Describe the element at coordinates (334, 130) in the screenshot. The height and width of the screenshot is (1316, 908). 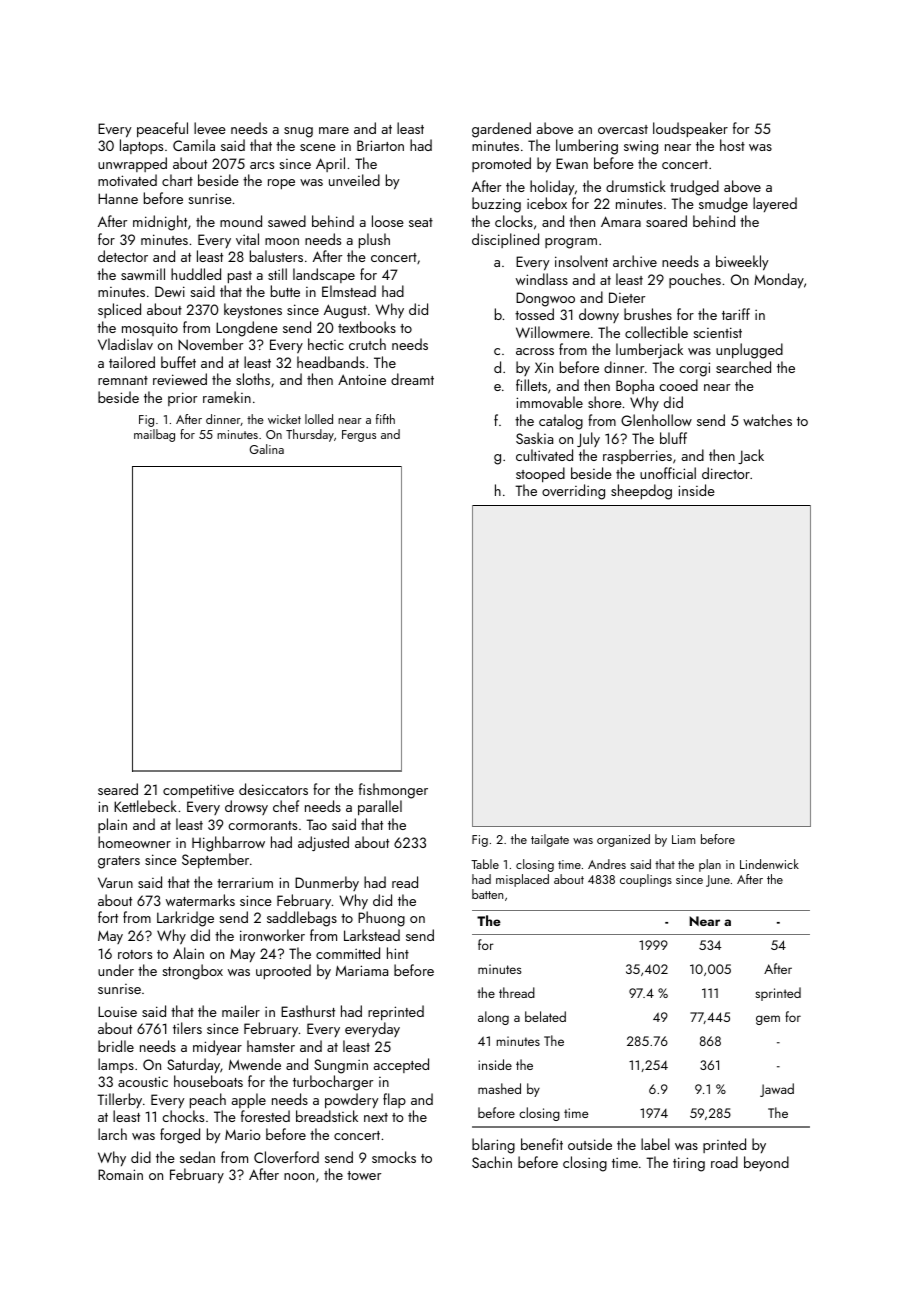
I see `mare` at that location.
